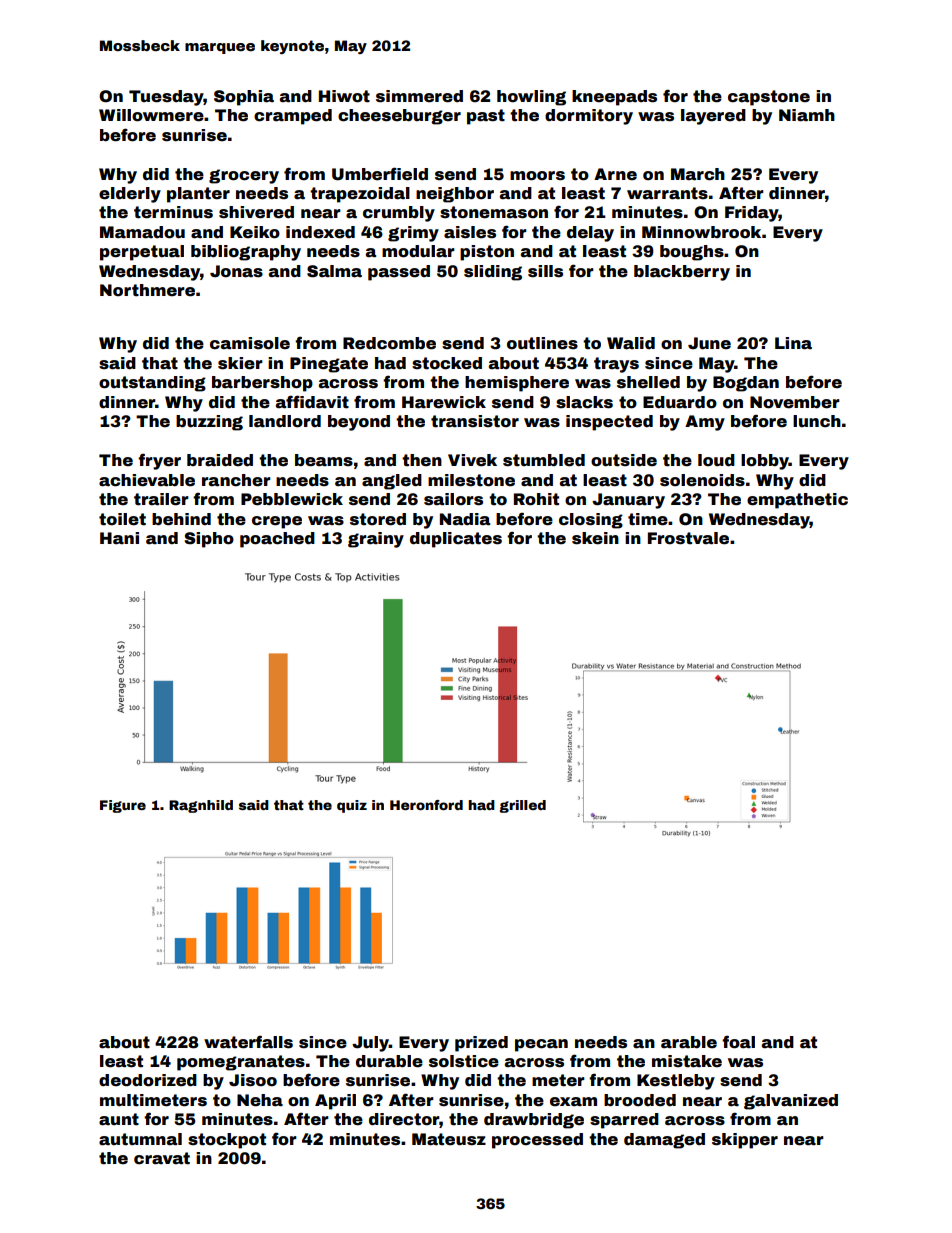 This screenshot has width=952, height=1233. What do you see at coordinates (389, 1061) in the screenshot?
I see `durable` at bounding box center [389, 1061].
